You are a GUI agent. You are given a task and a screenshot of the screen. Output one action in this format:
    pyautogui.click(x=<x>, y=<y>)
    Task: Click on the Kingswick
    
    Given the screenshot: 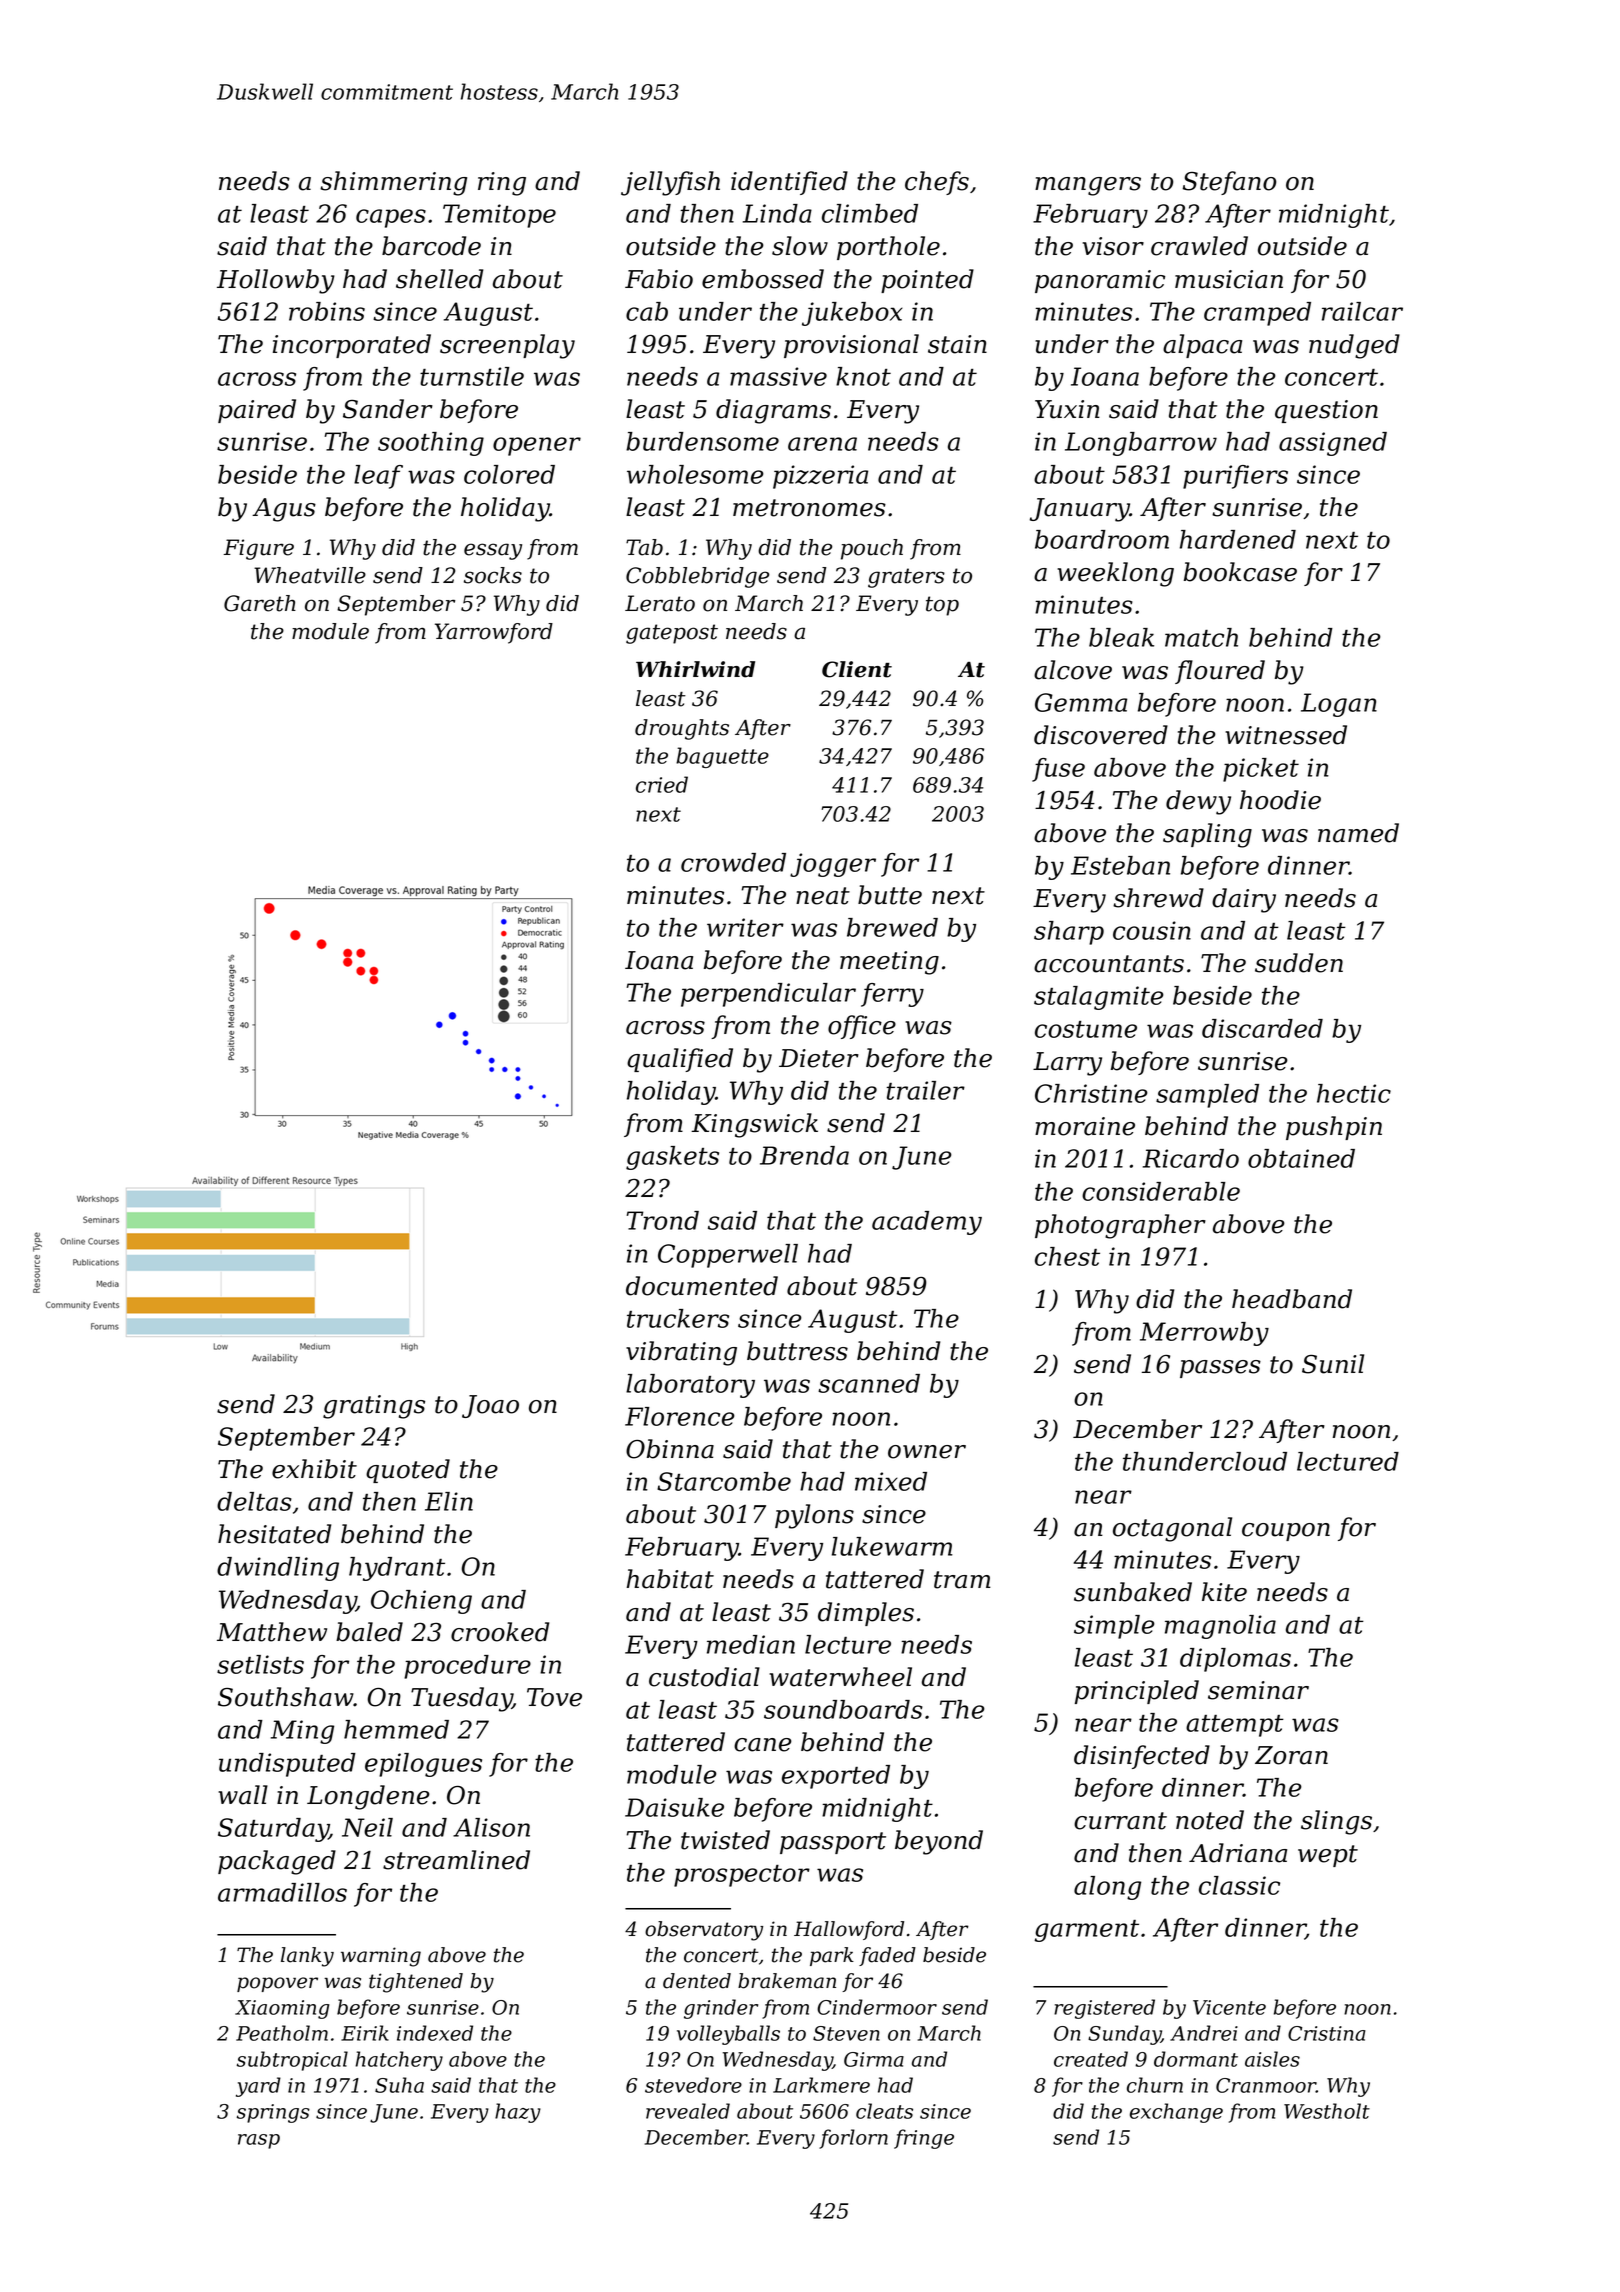 What is the action you would take?
    pyautogui.click(x=754, y=1125)
